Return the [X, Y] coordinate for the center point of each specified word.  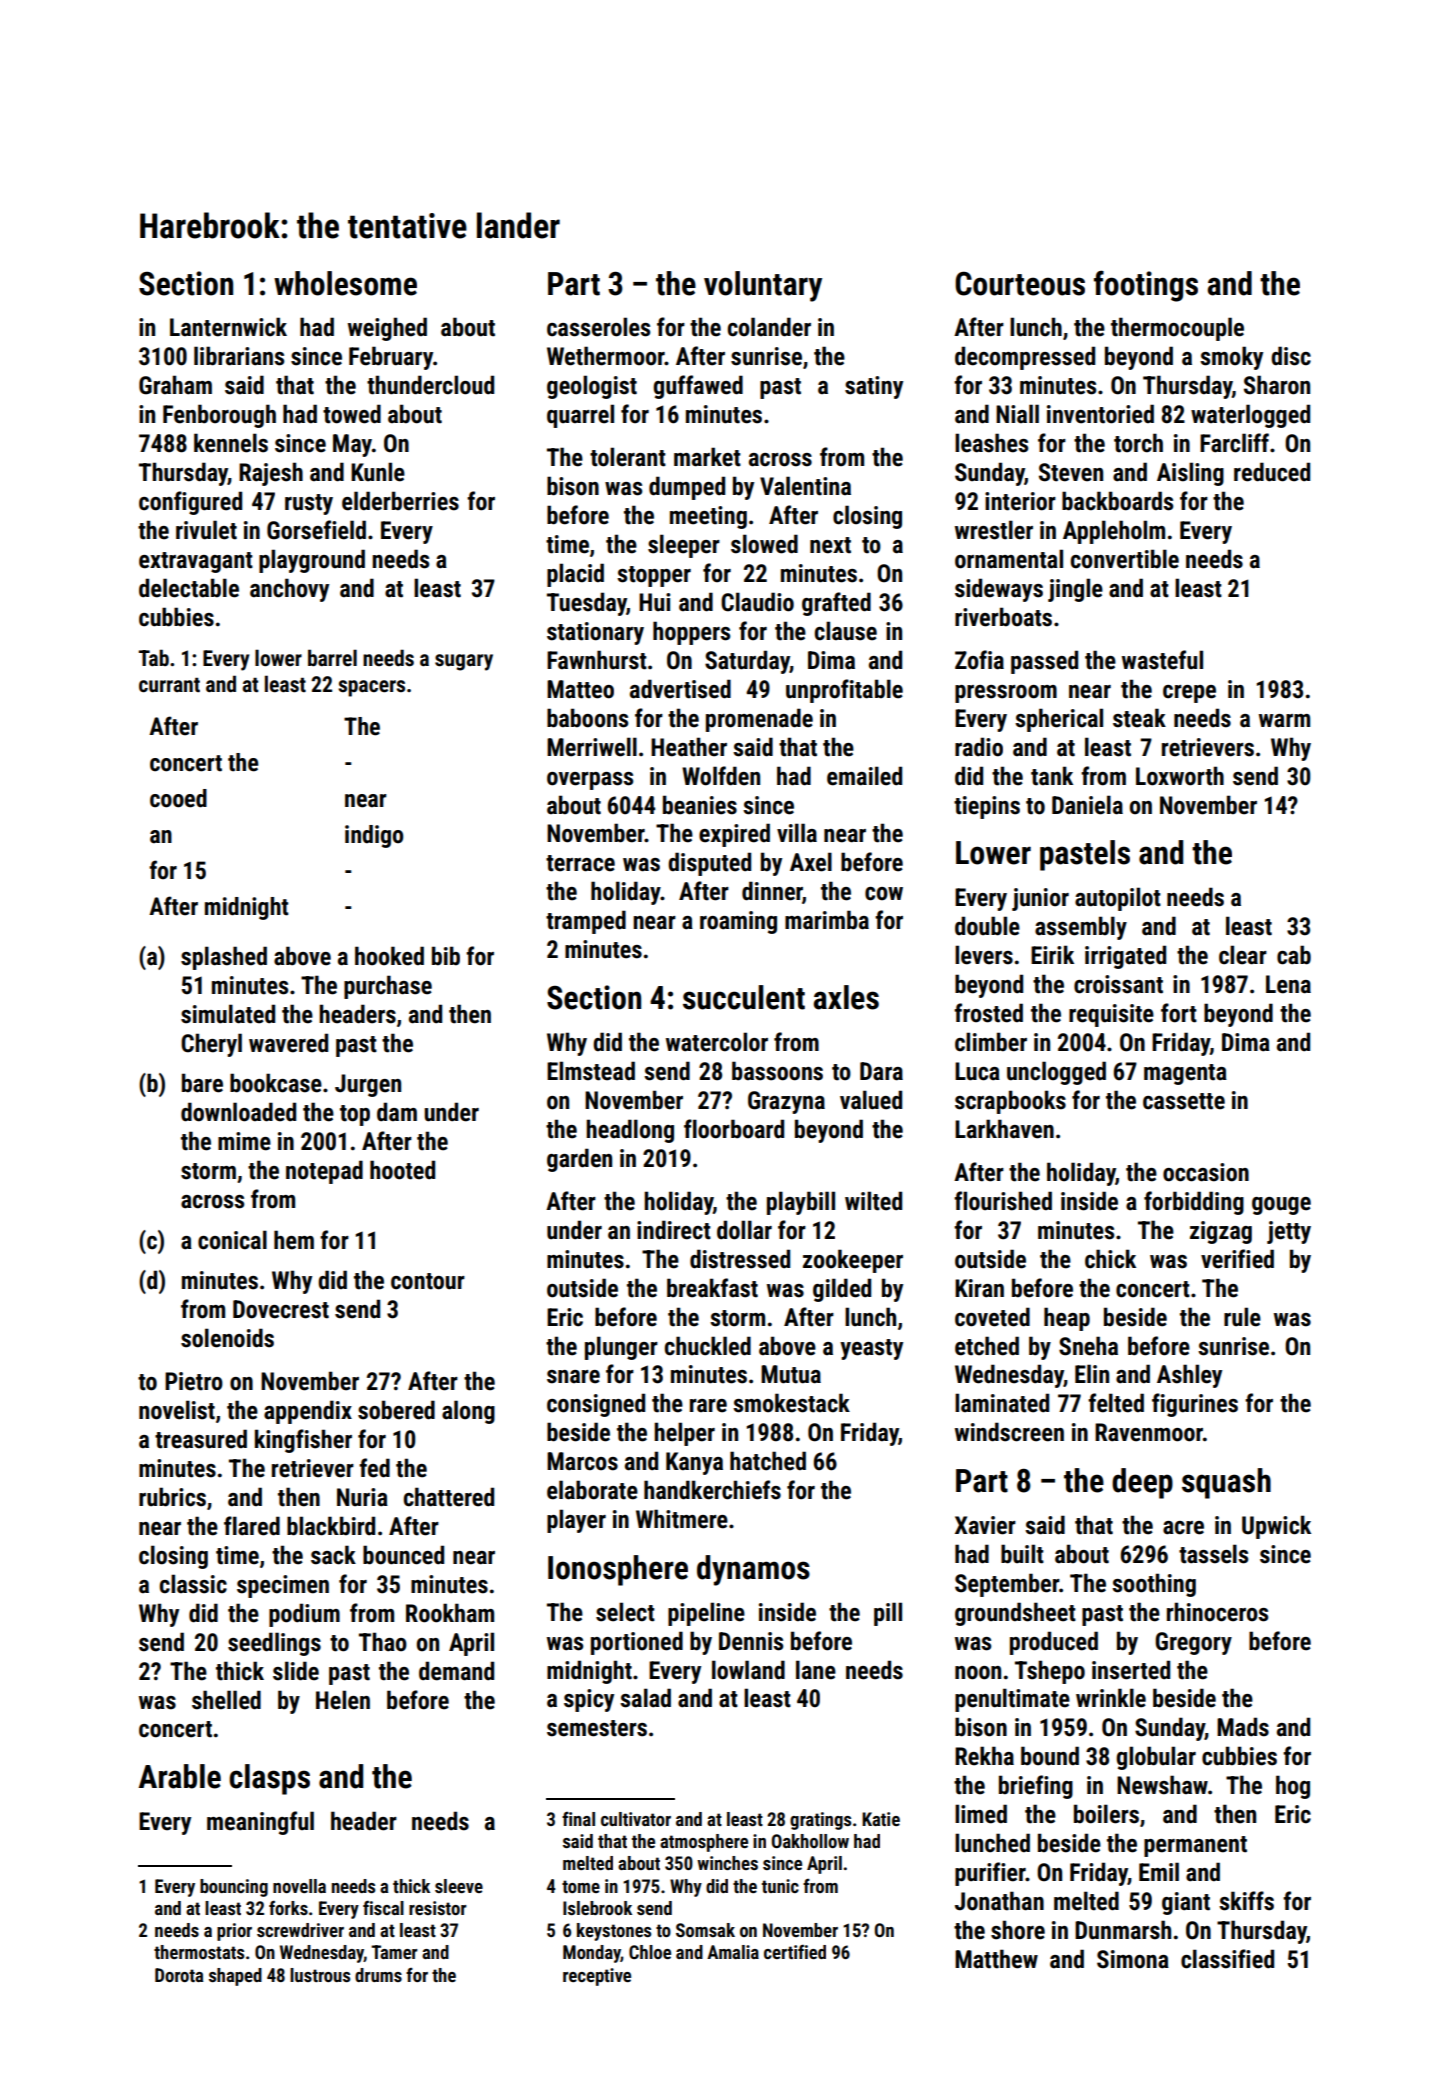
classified [1227, 1959]
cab [1294, 955]
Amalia [733, 1952]
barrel [332, 658]
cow [884, 894]
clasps [269, 1779]
